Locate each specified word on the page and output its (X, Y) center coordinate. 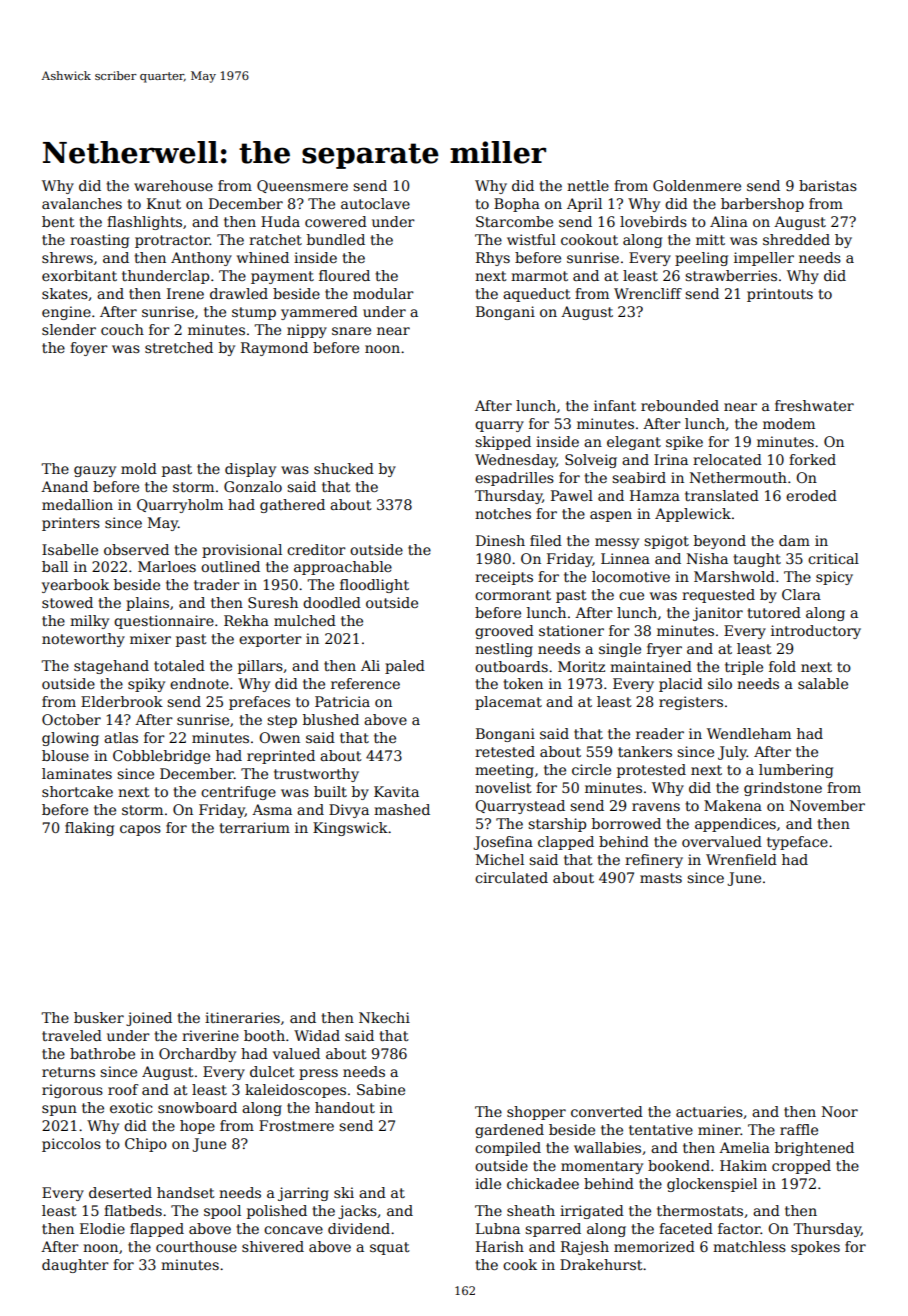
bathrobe (102, 1053)
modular (383, 293)
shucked (344, 468)
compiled (508, 1149)
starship (557, 825)
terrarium (254, 827)
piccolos (71, 1145)
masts (661, 878)
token (523, 683)
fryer (664, 650)
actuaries (709, 1111)
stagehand (111, 667)
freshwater (814, 405)
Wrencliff (648, 293)
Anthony (201, 259)
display (250, 470)
